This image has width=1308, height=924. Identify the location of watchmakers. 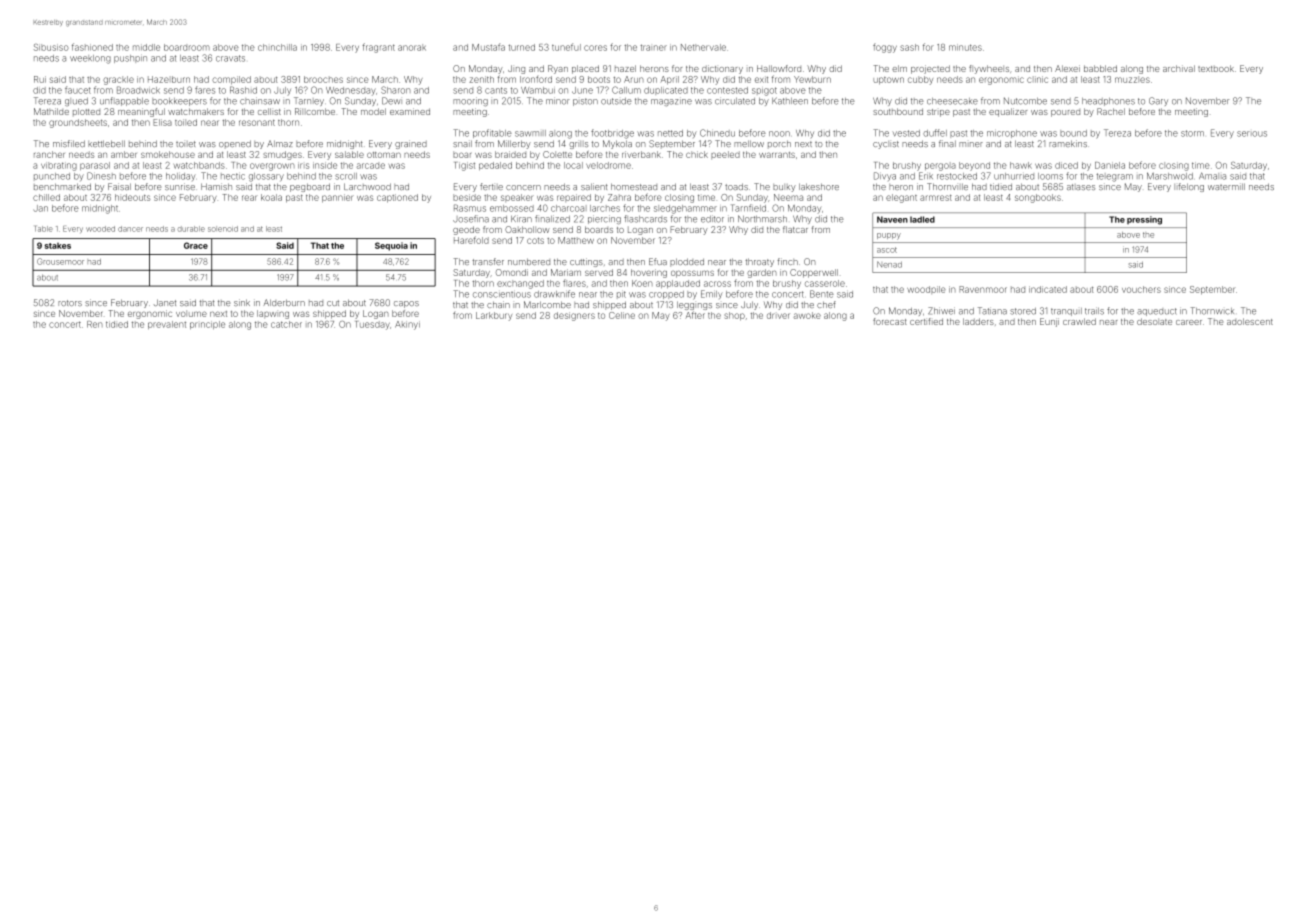
(196, 111).
